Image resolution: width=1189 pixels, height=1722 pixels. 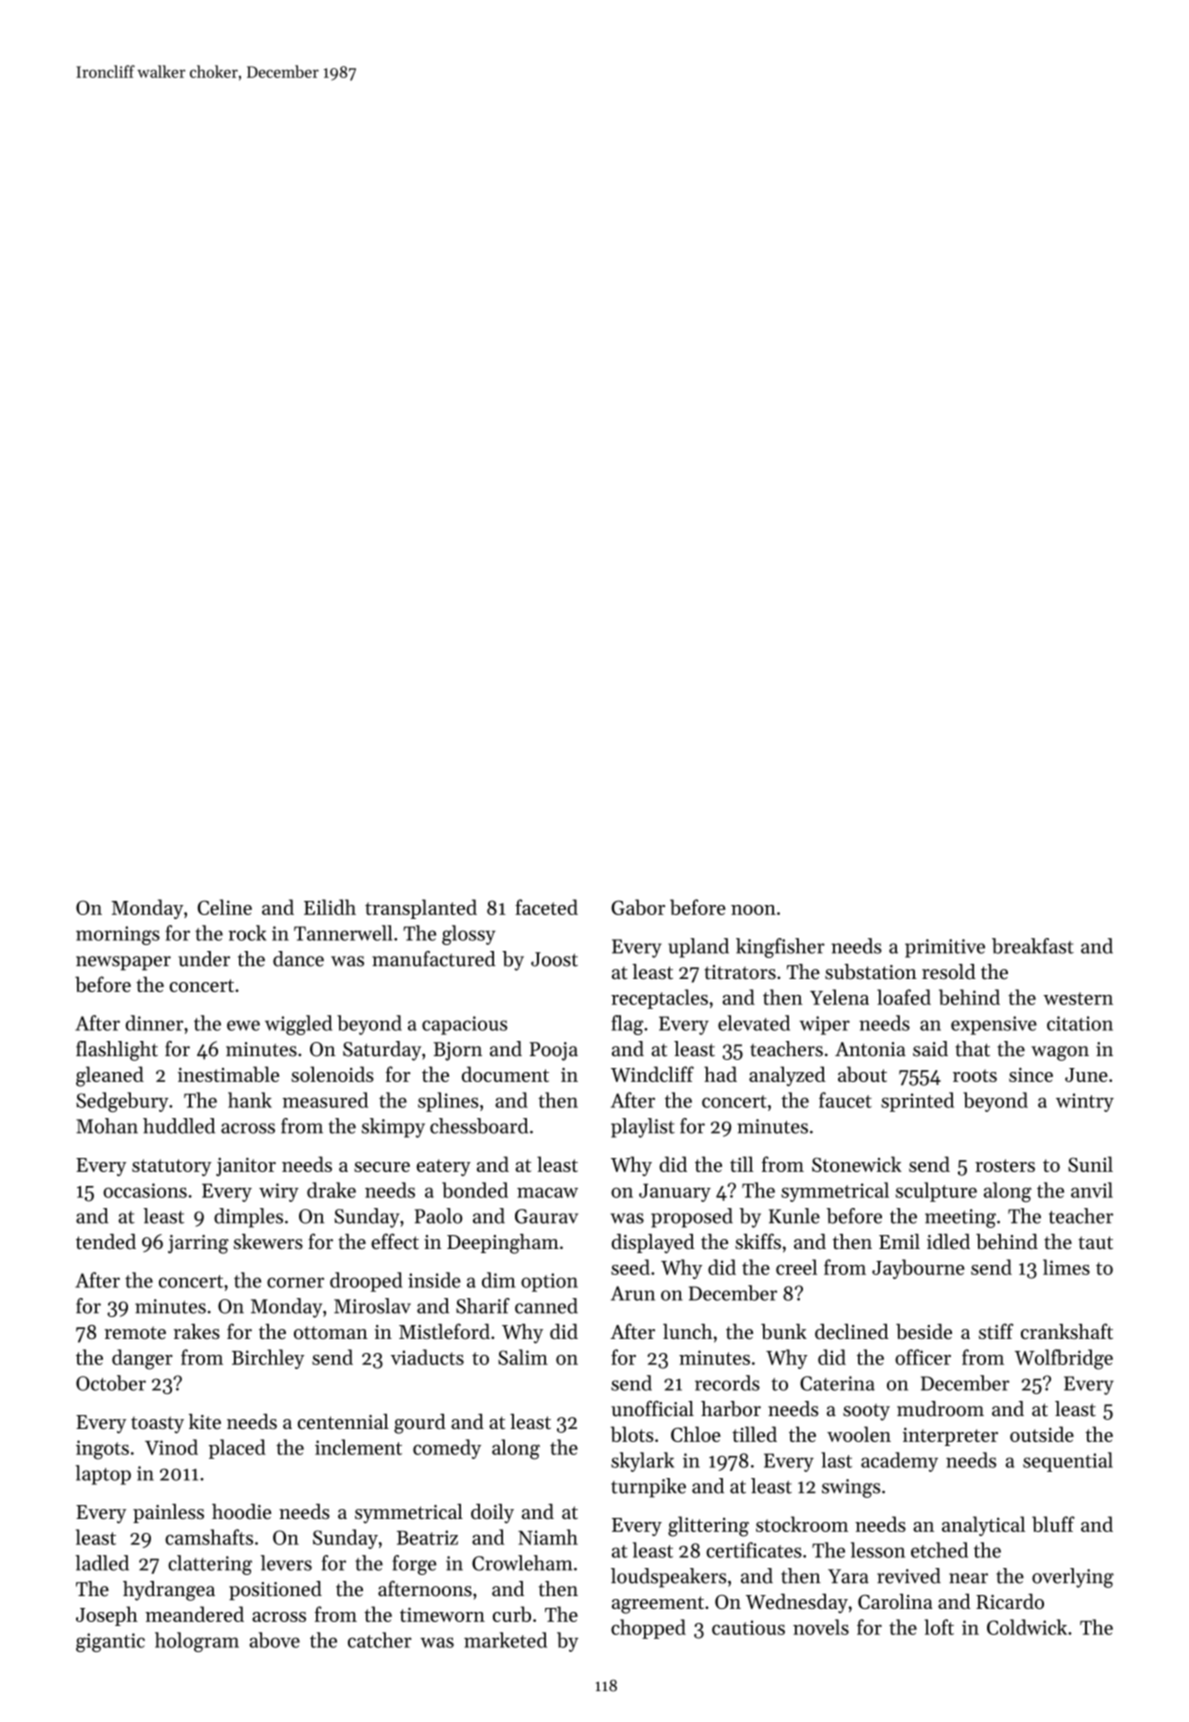 I want to click on newspaper, so click(x=123, y=963).
